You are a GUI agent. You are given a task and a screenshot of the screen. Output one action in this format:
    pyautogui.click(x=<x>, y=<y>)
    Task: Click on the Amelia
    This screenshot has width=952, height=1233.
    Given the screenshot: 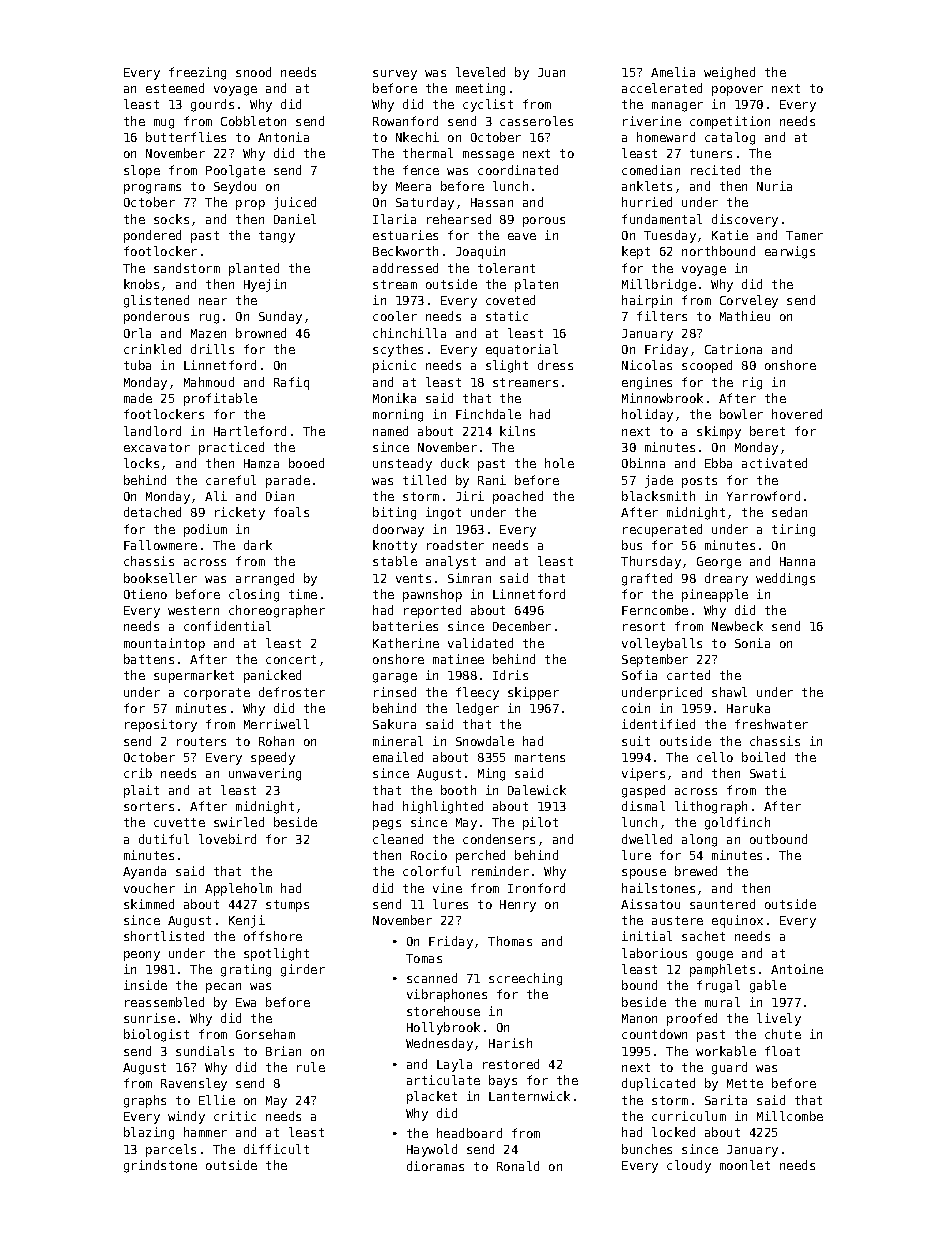 What is the action you would take?
    pyautogui.click(x=673, y=72)
